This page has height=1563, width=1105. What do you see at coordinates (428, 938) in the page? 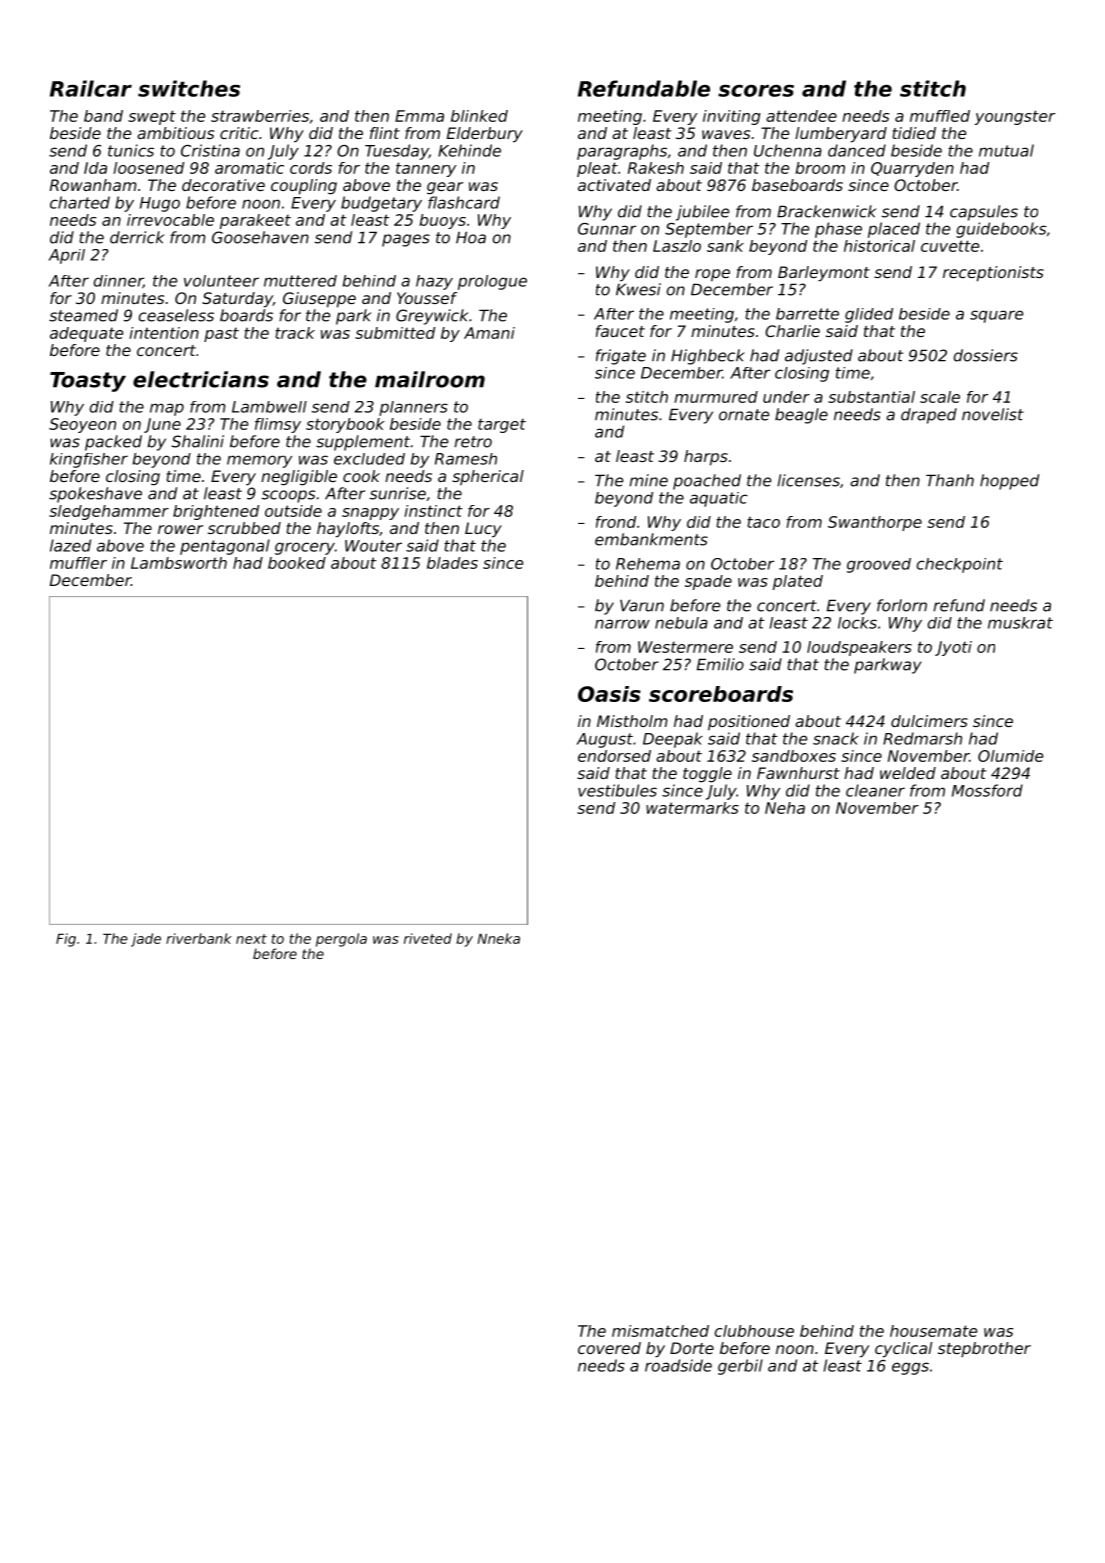
I see `riveted` at bounding box center [428, 938].
